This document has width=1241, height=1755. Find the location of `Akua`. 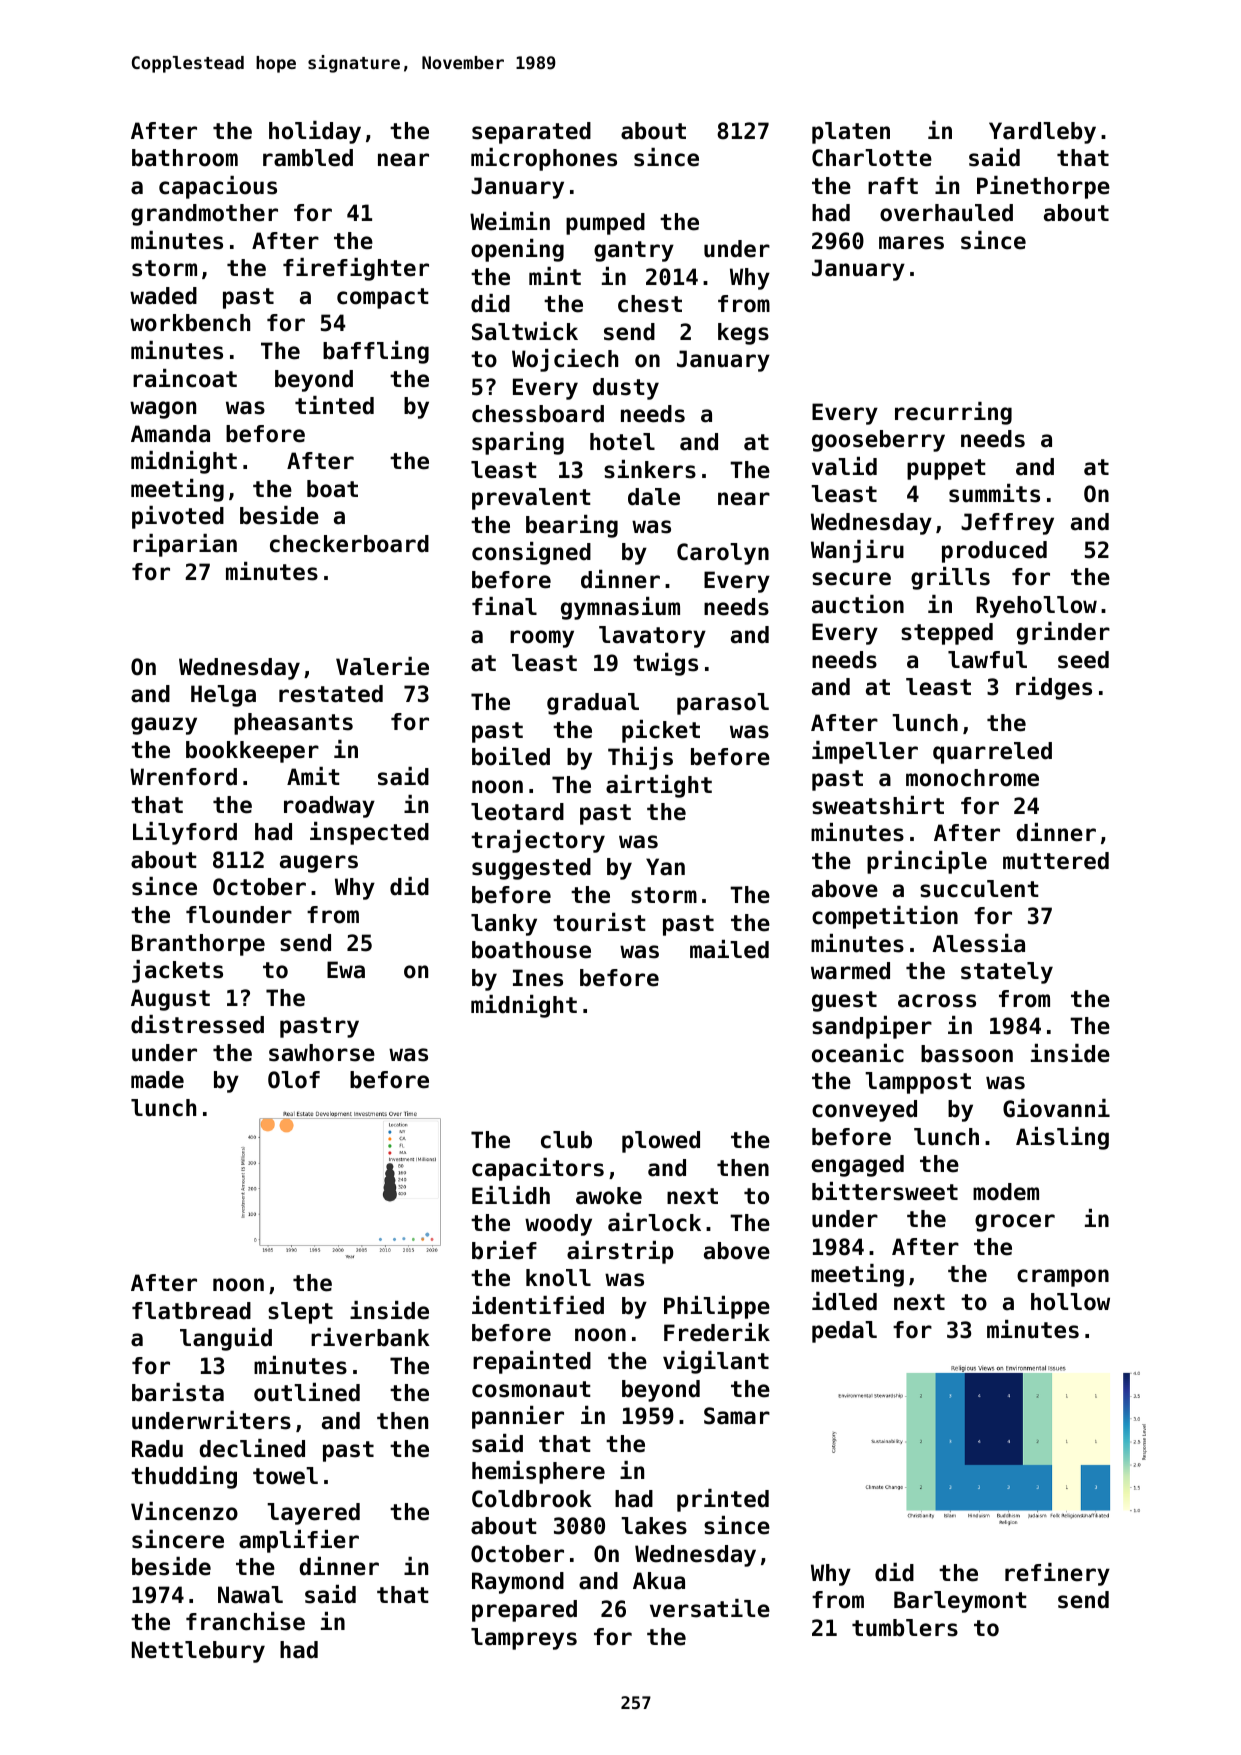

Akua is located at coordinates (659, 1581).
